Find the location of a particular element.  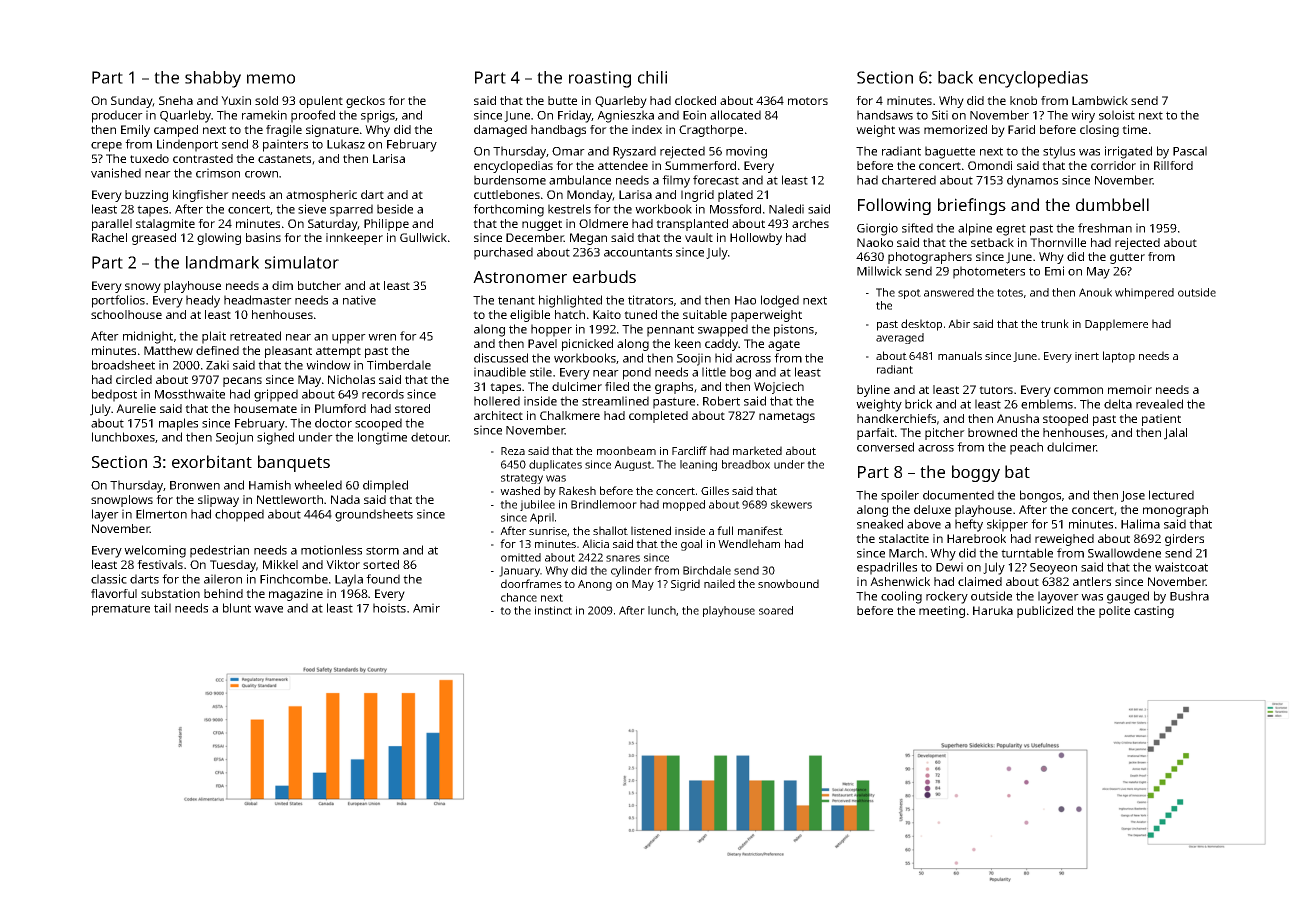

shabby is located at coordinates (213, 79).
